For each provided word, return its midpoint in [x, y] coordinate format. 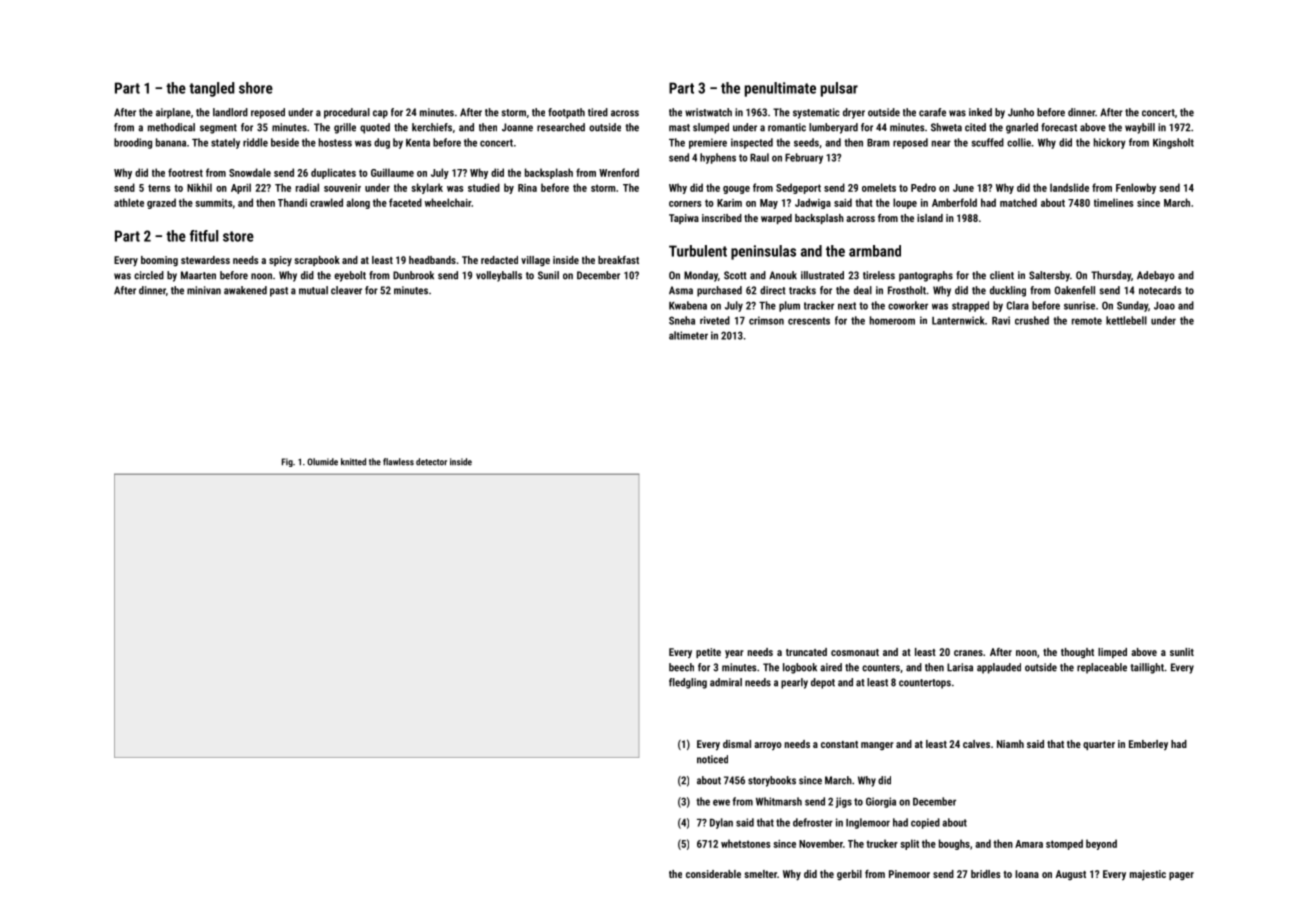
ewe [721, 802]
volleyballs [499, 276]
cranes [968, 653]
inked [980, 112]
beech [681, 667]
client [1002, 275]
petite [708, 653]
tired [598, 112]
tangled [212, 89]
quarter [1099, 745]
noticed [712, 759]
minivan [204, 290]
